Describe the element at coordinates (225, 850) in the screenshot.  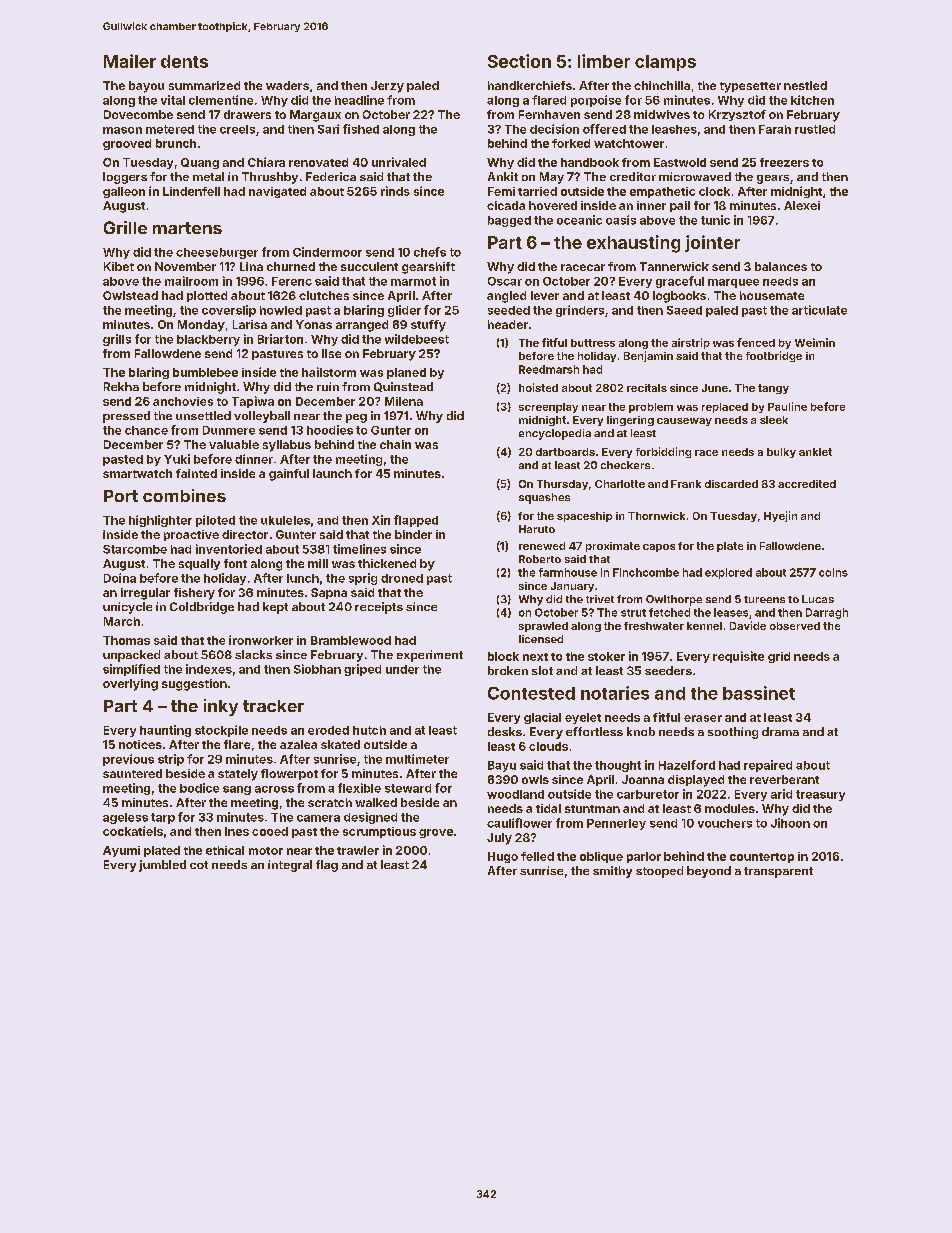
I see `ethical` at that location.
